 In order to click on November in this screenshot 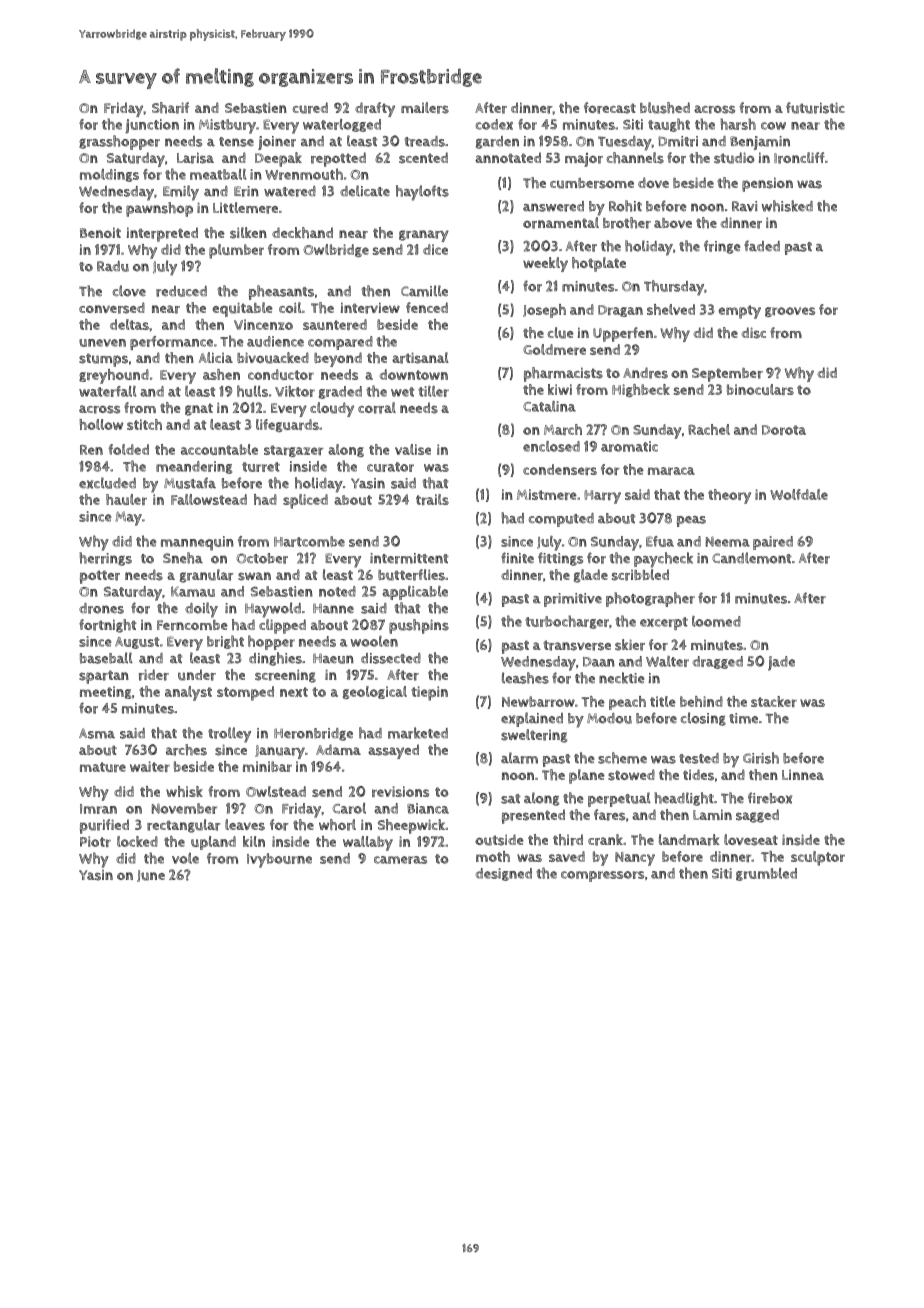, I will do `click(184, 808)`.
